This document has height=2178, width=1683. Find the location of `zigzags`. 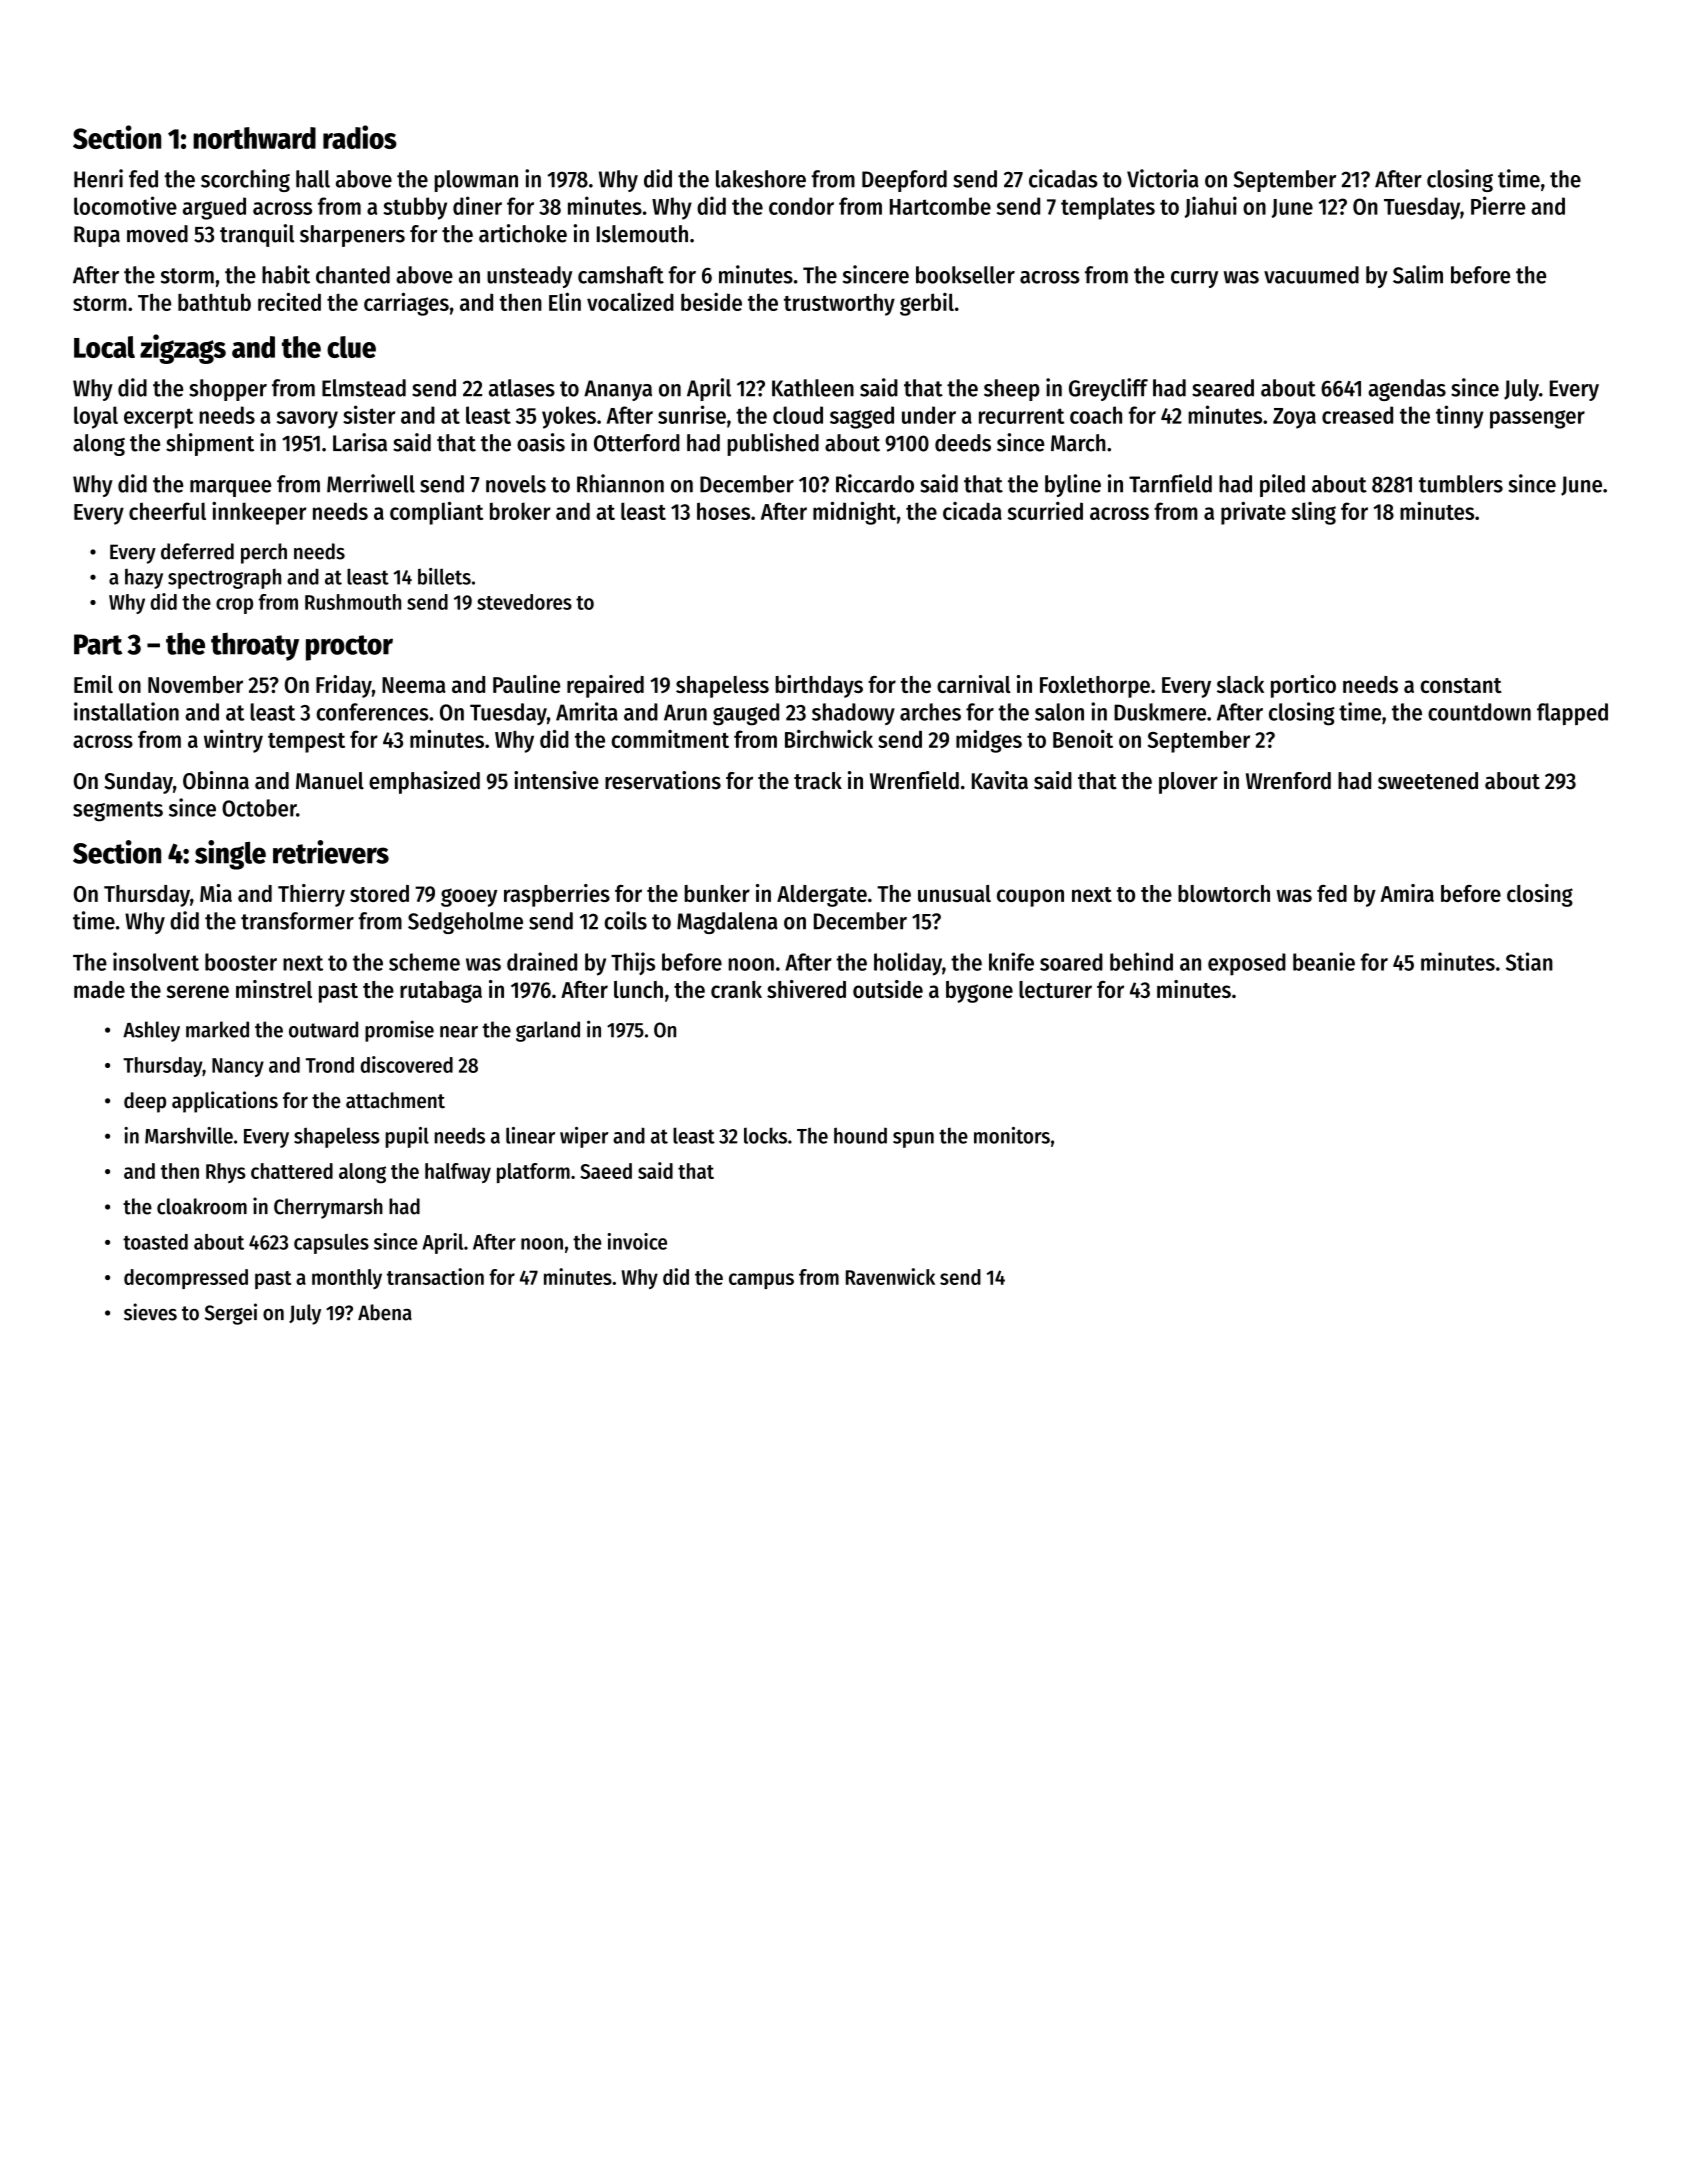

zigzags is located at coordinates (183, 349).
